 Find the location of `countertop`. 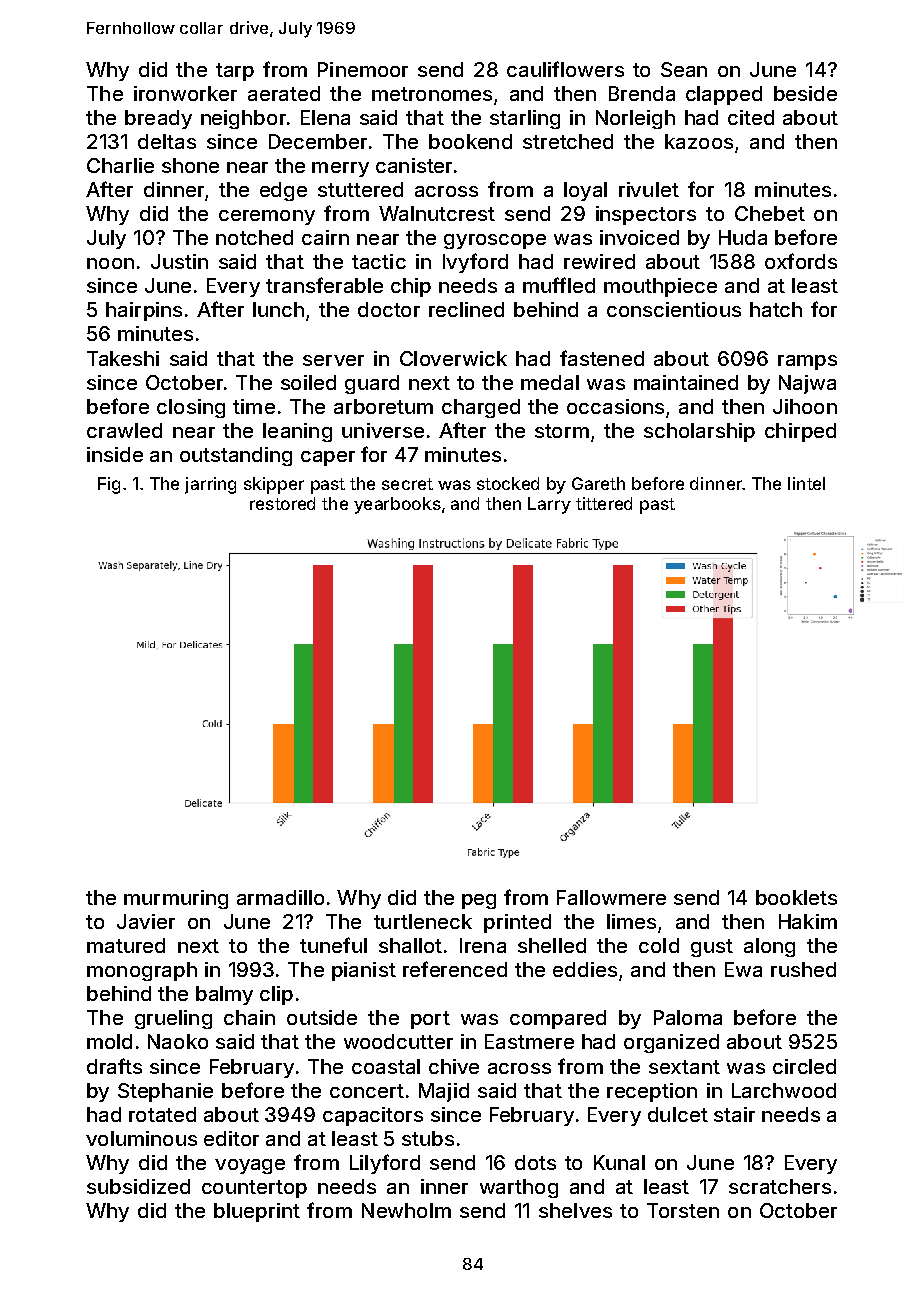

countertop is located at coordinates (254, 1189).
